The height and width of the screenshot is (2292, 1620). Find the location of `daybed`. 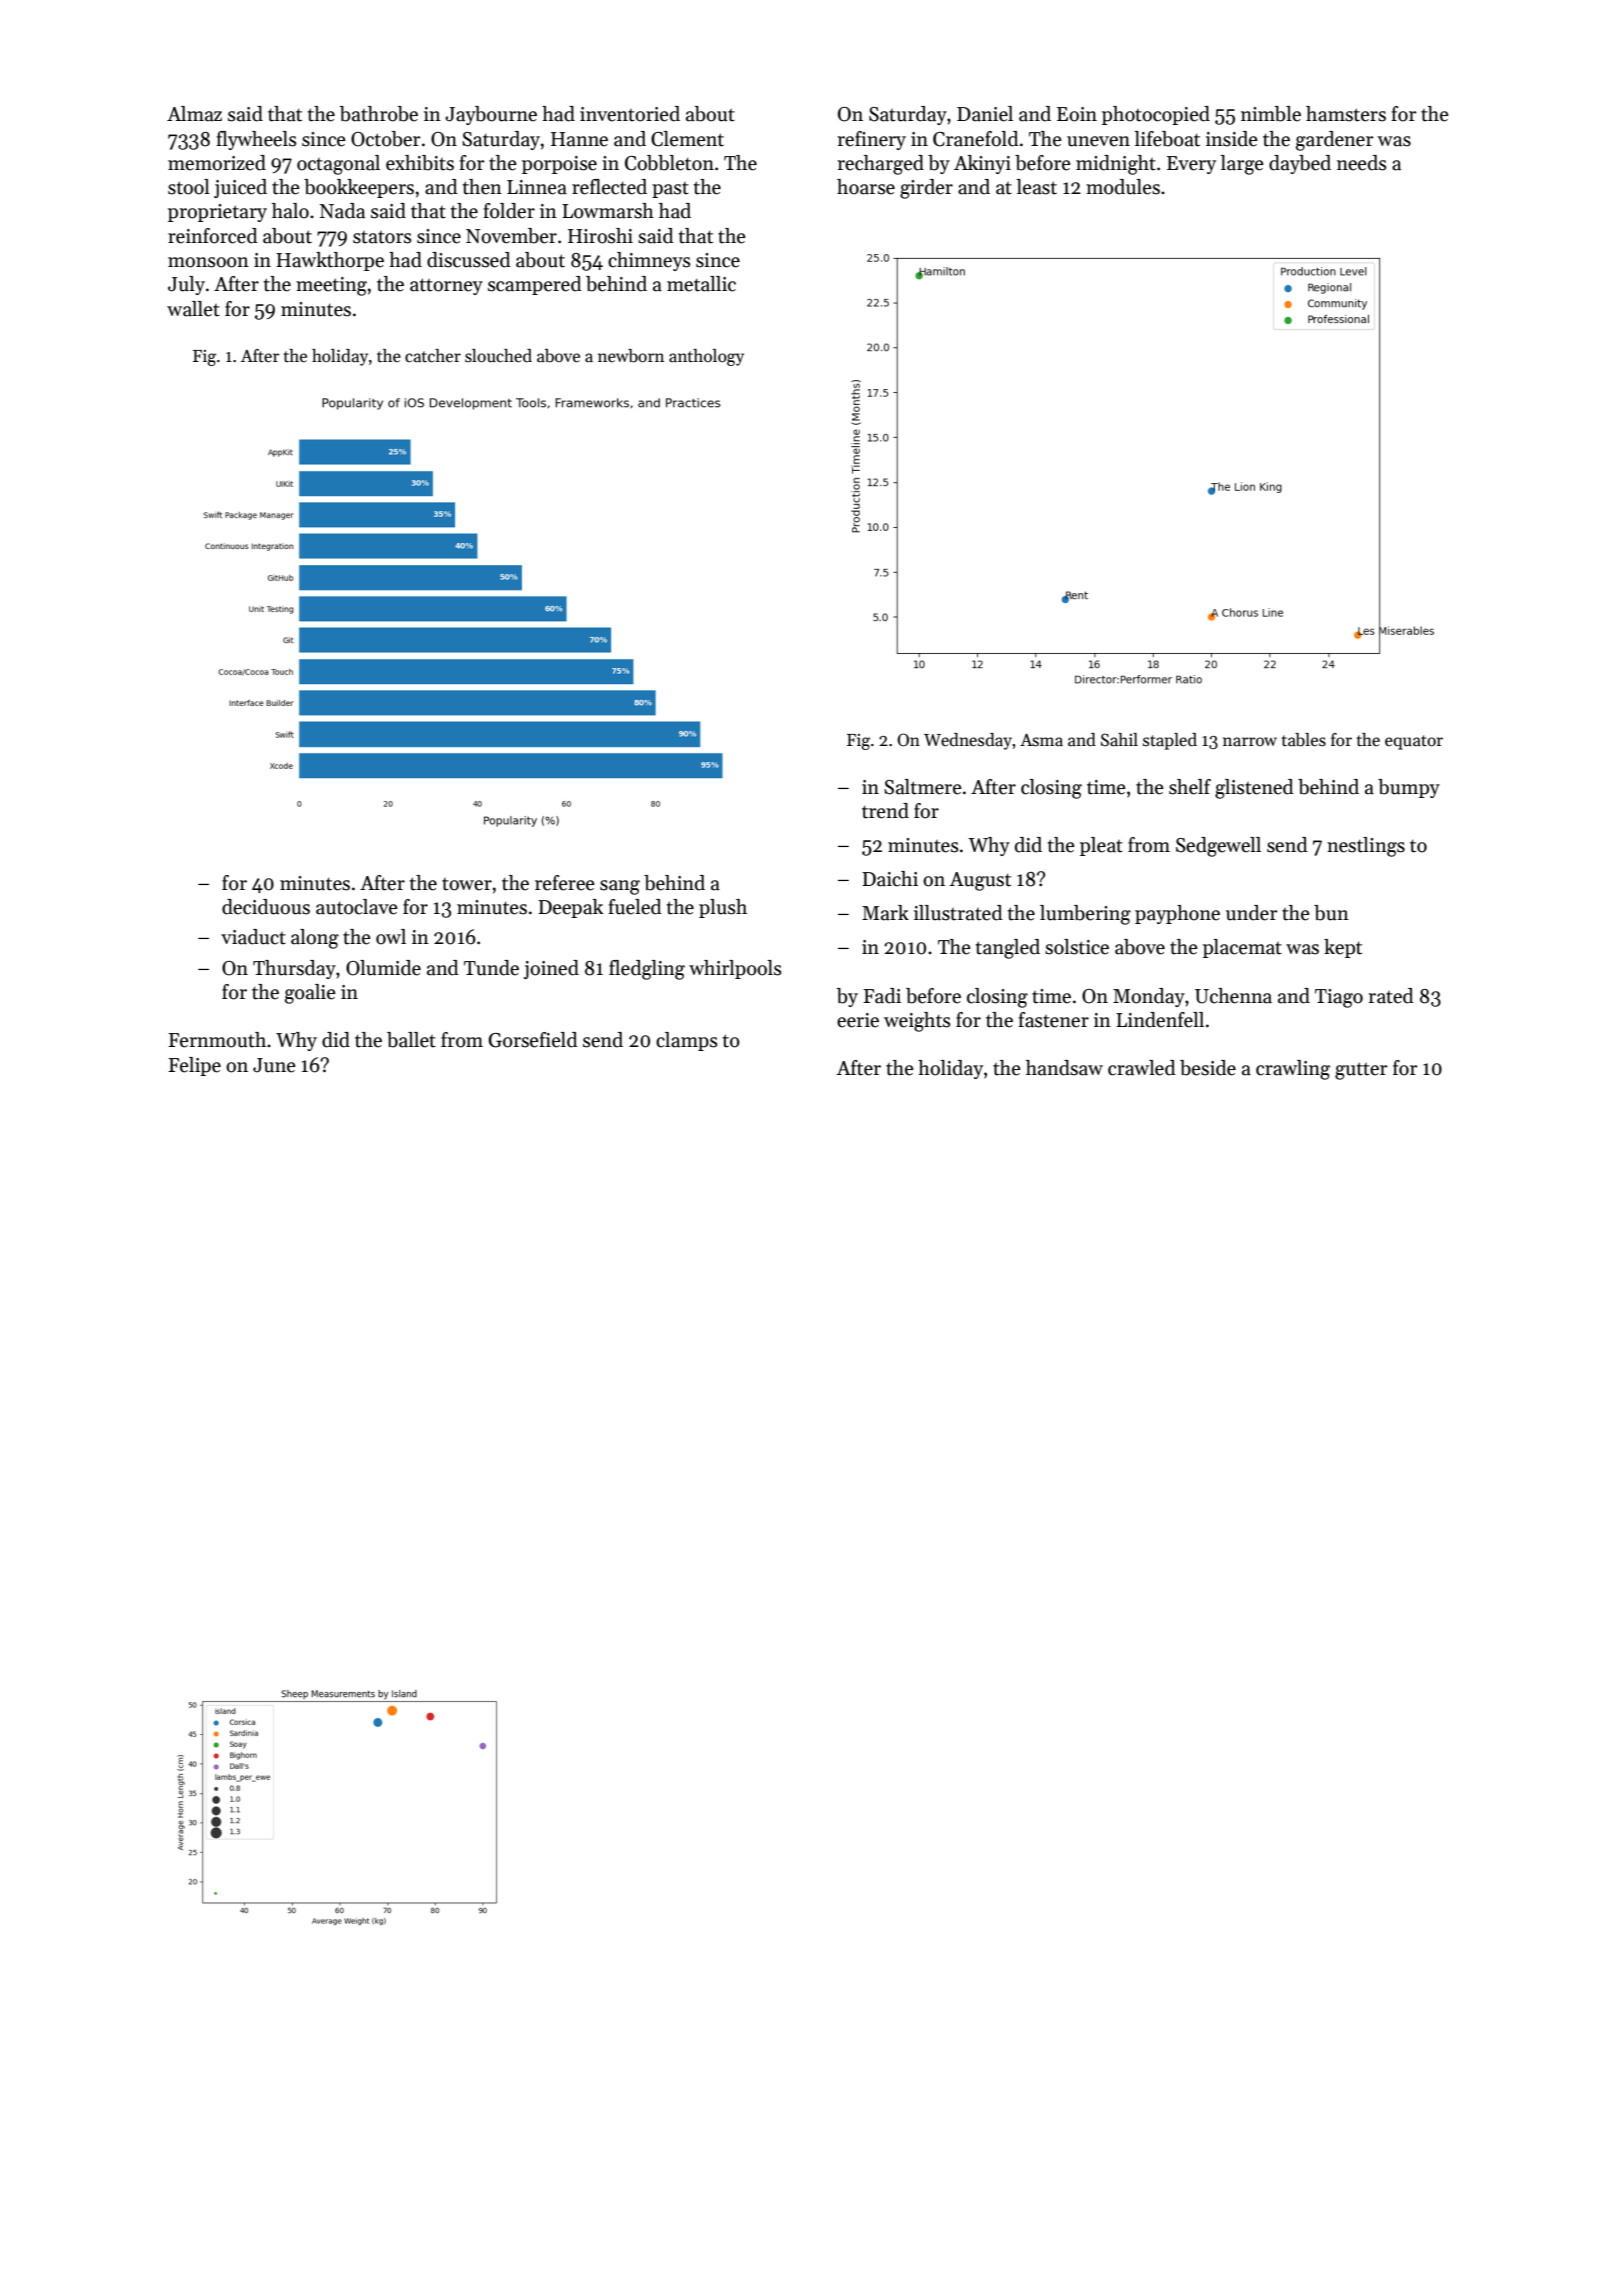

daybed is located at coordinates (1300, 164).
